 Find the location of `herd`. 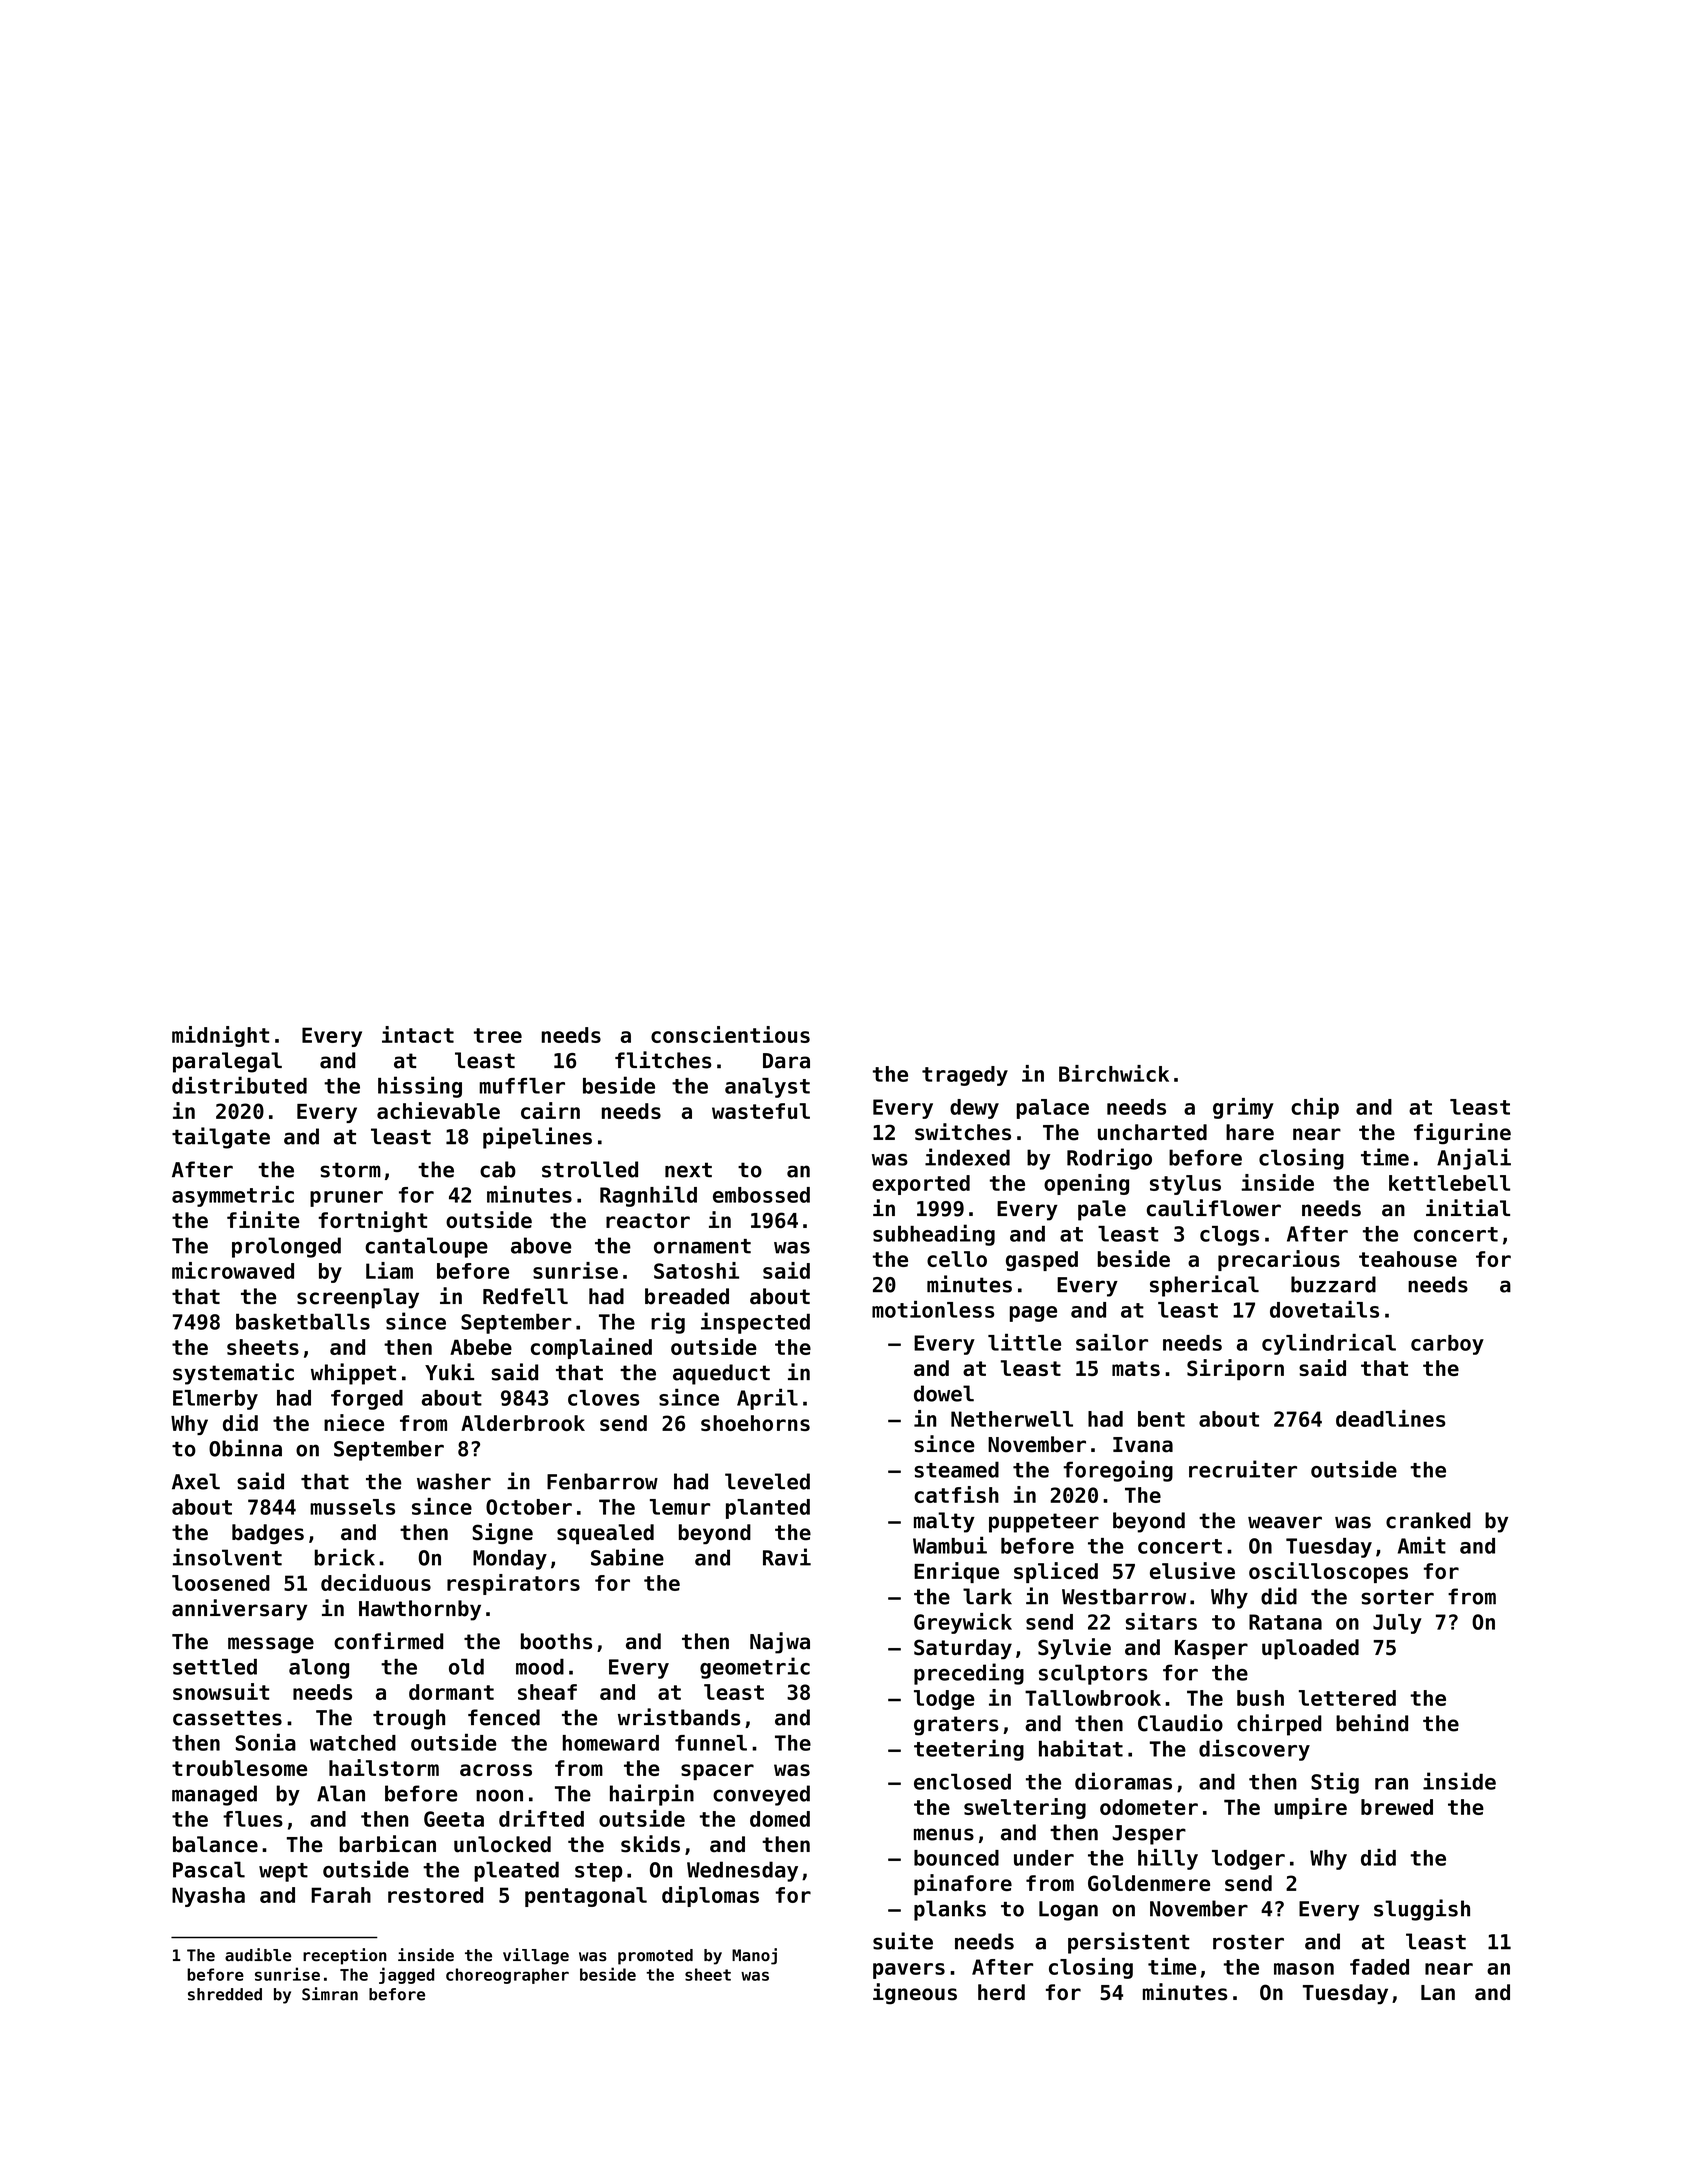

herd is located at coordinates (1001, 1992).
